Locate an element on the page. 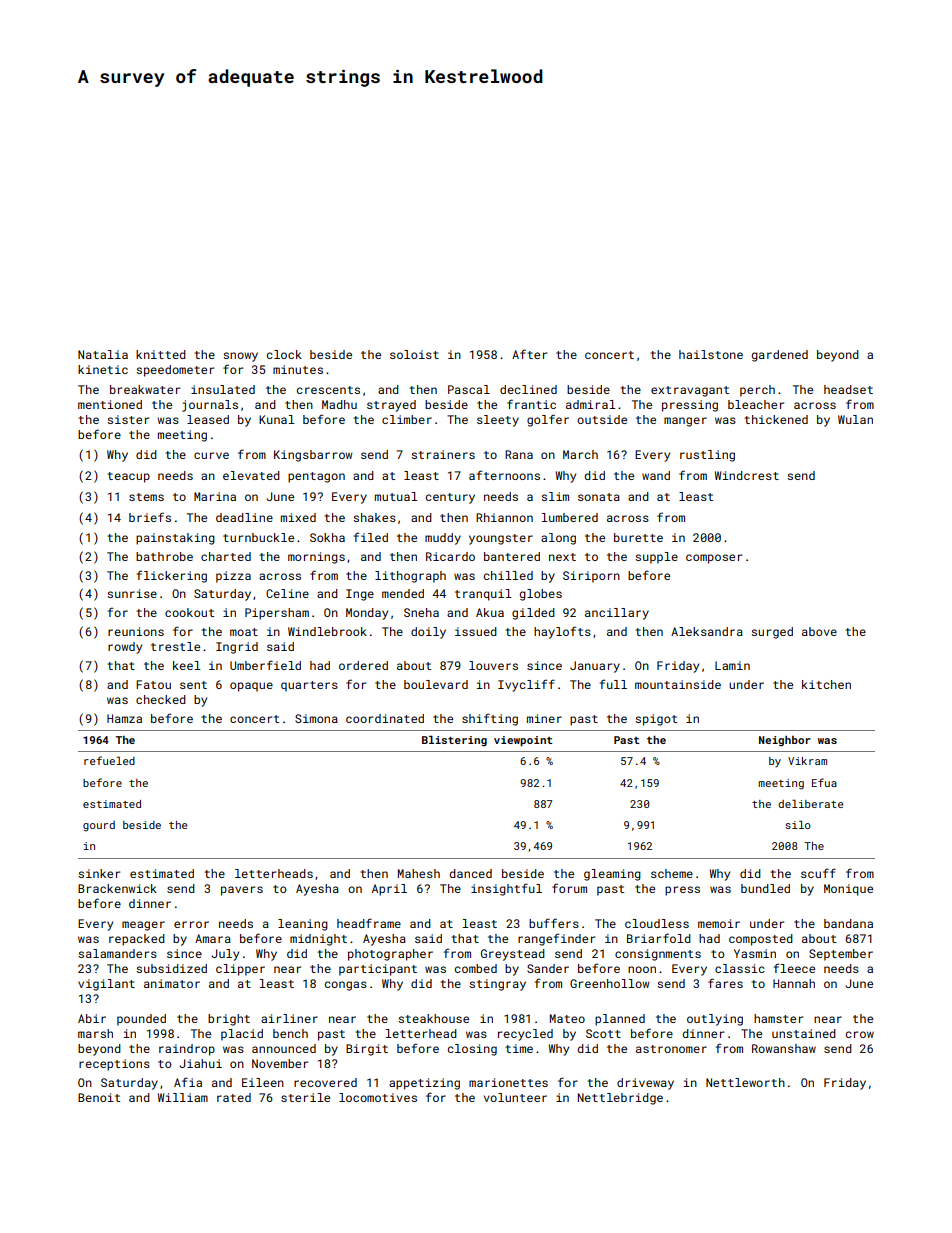 Image resolution: width=952 pixels, height=1233 pixels. animator is located at coordinates (172, 983).
